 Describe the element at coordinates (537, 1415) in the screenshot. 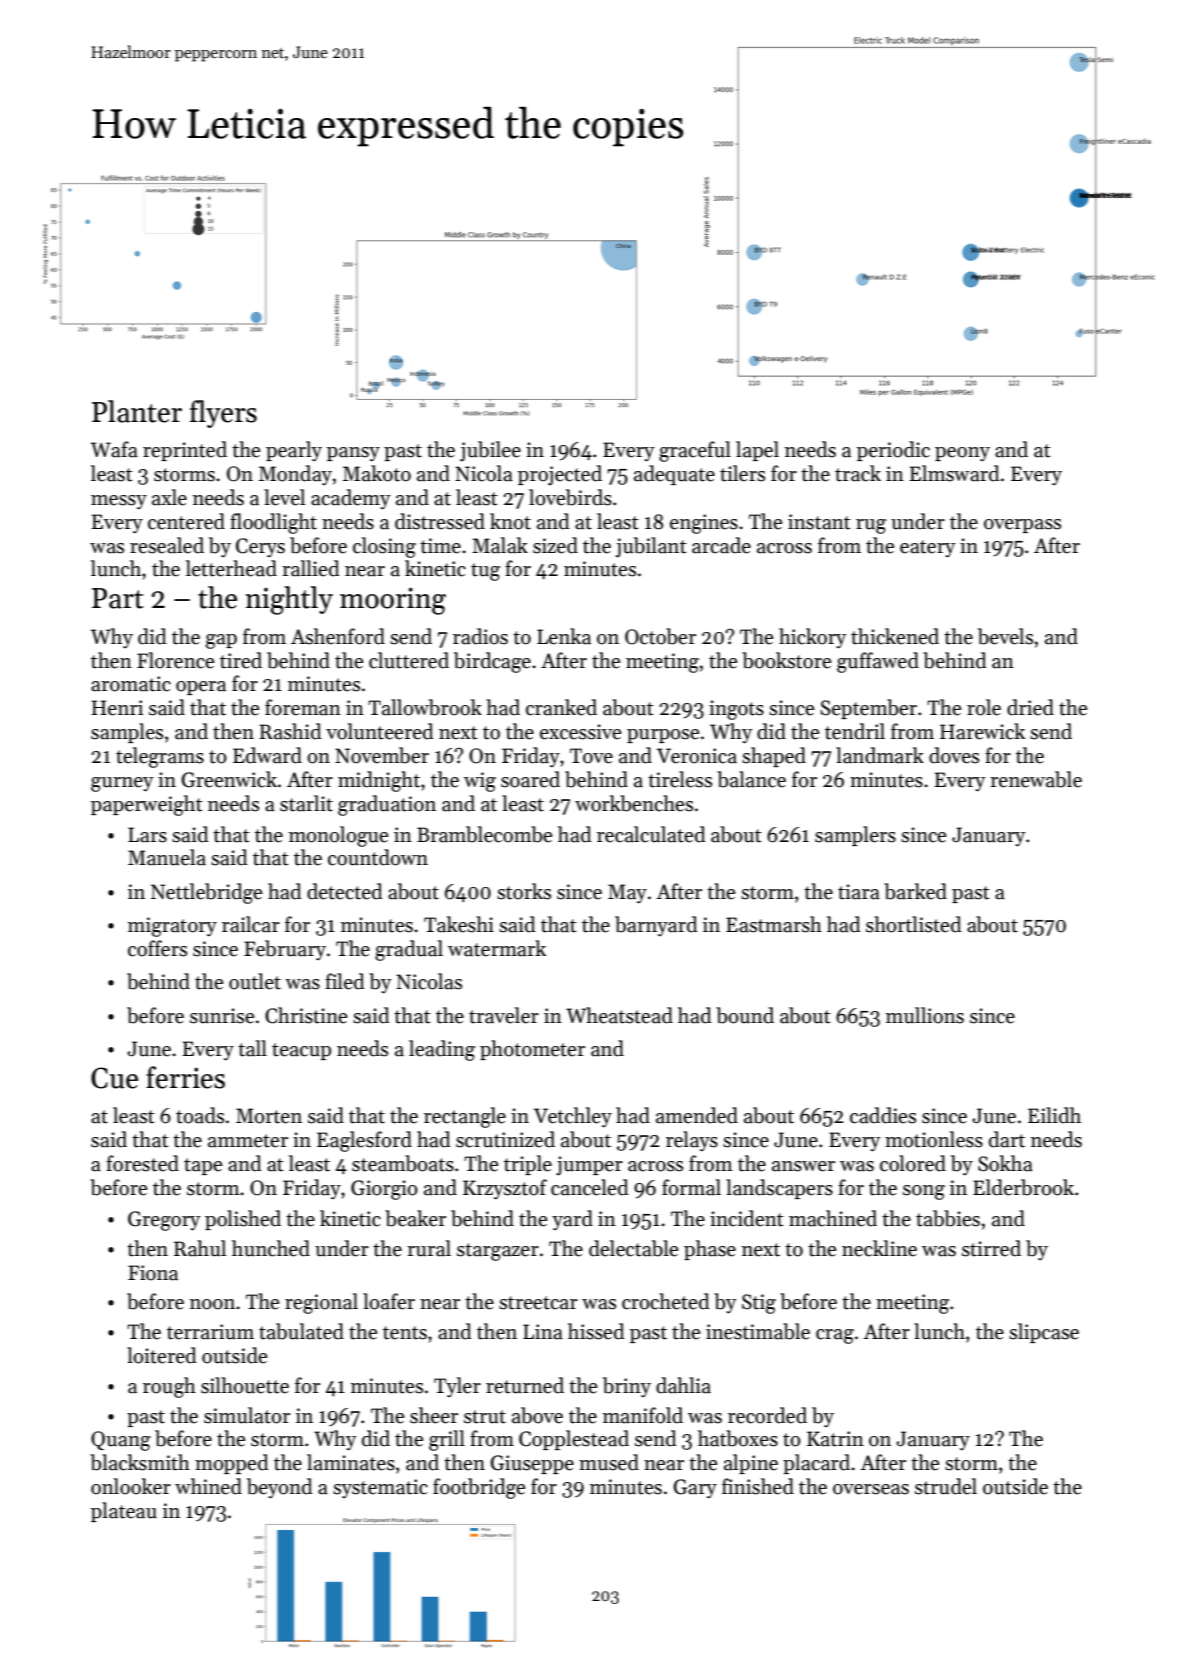

I see `above` at that location.
